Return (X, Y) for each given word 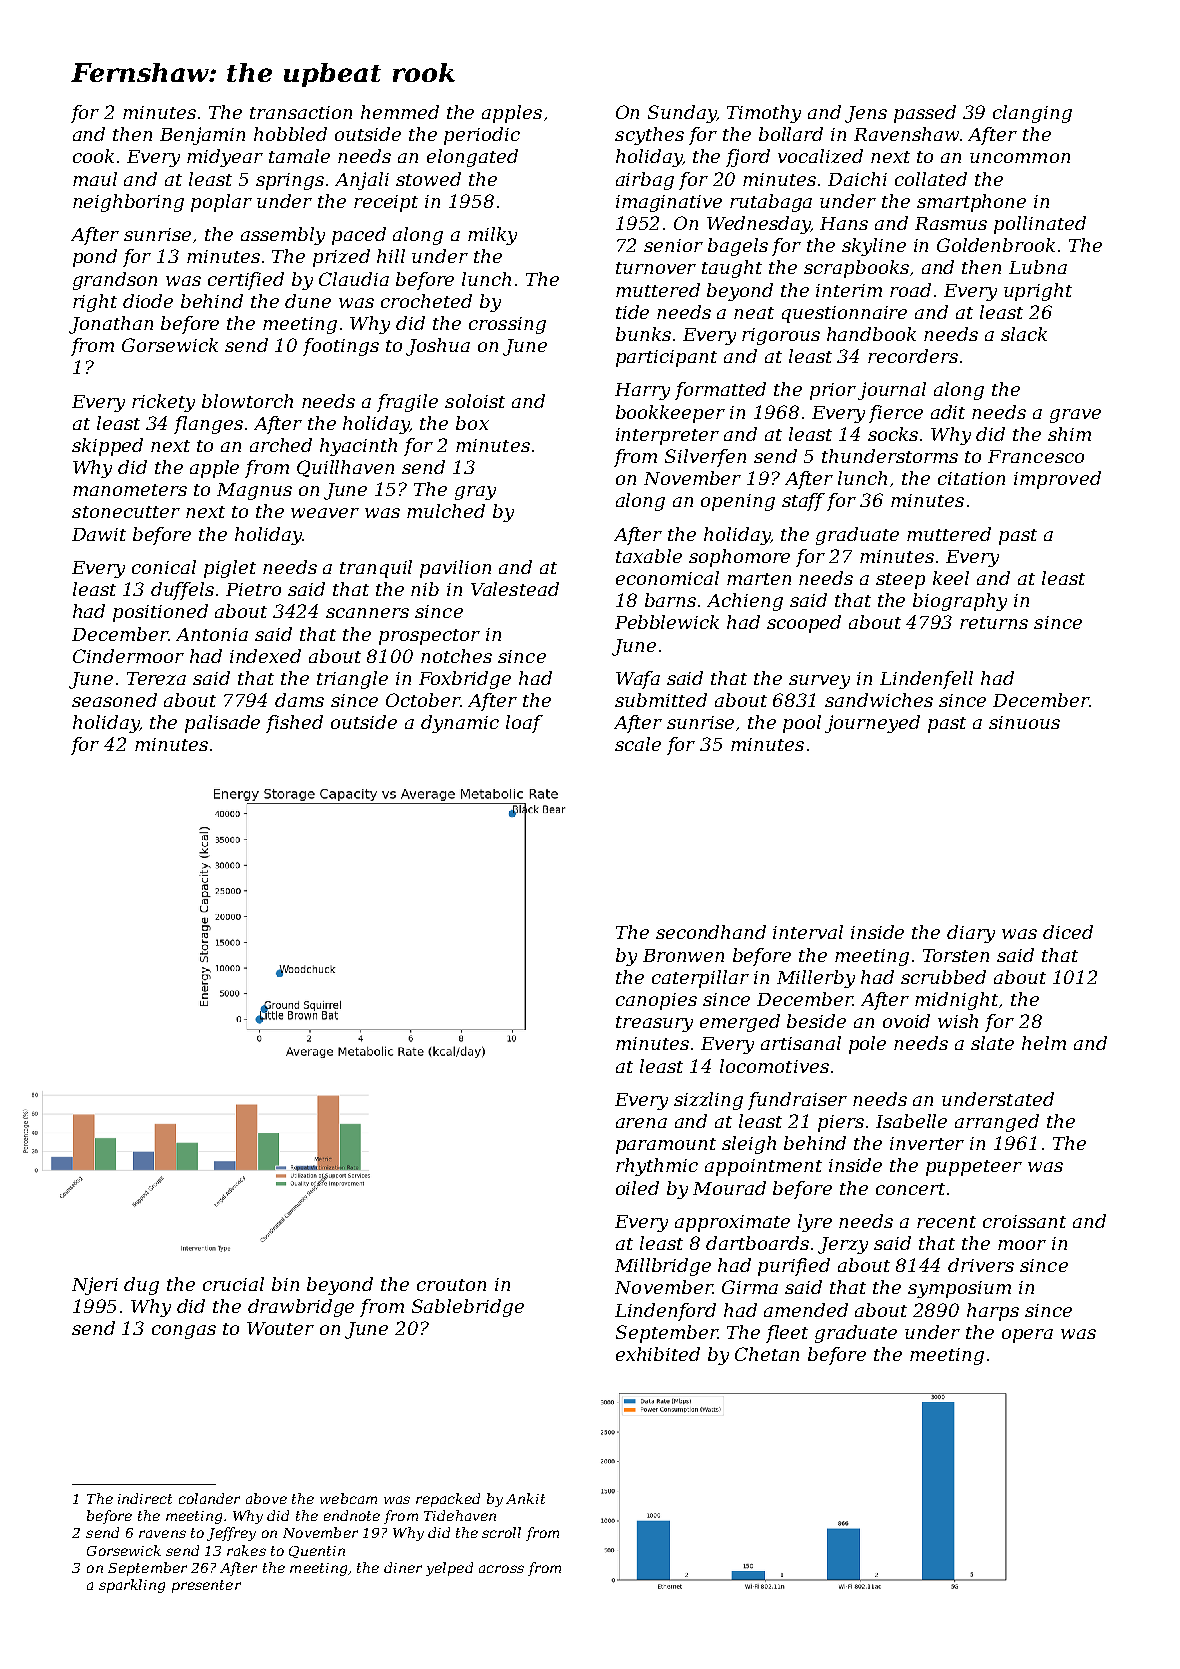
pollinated (1040, 225)
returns (994, 623)
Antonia (212, 634)
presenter (206, 1586)
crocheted (426, 301)
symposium (959, 1289)
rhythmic (657, 1167)
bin (285, 1284)
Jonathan (111, 325)
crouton (451, 1285)
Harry (642, 391)
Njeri (95, 1286)
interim (849, 290)
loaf (524, 724)
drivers (981, 1265)
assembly (283, 236)
